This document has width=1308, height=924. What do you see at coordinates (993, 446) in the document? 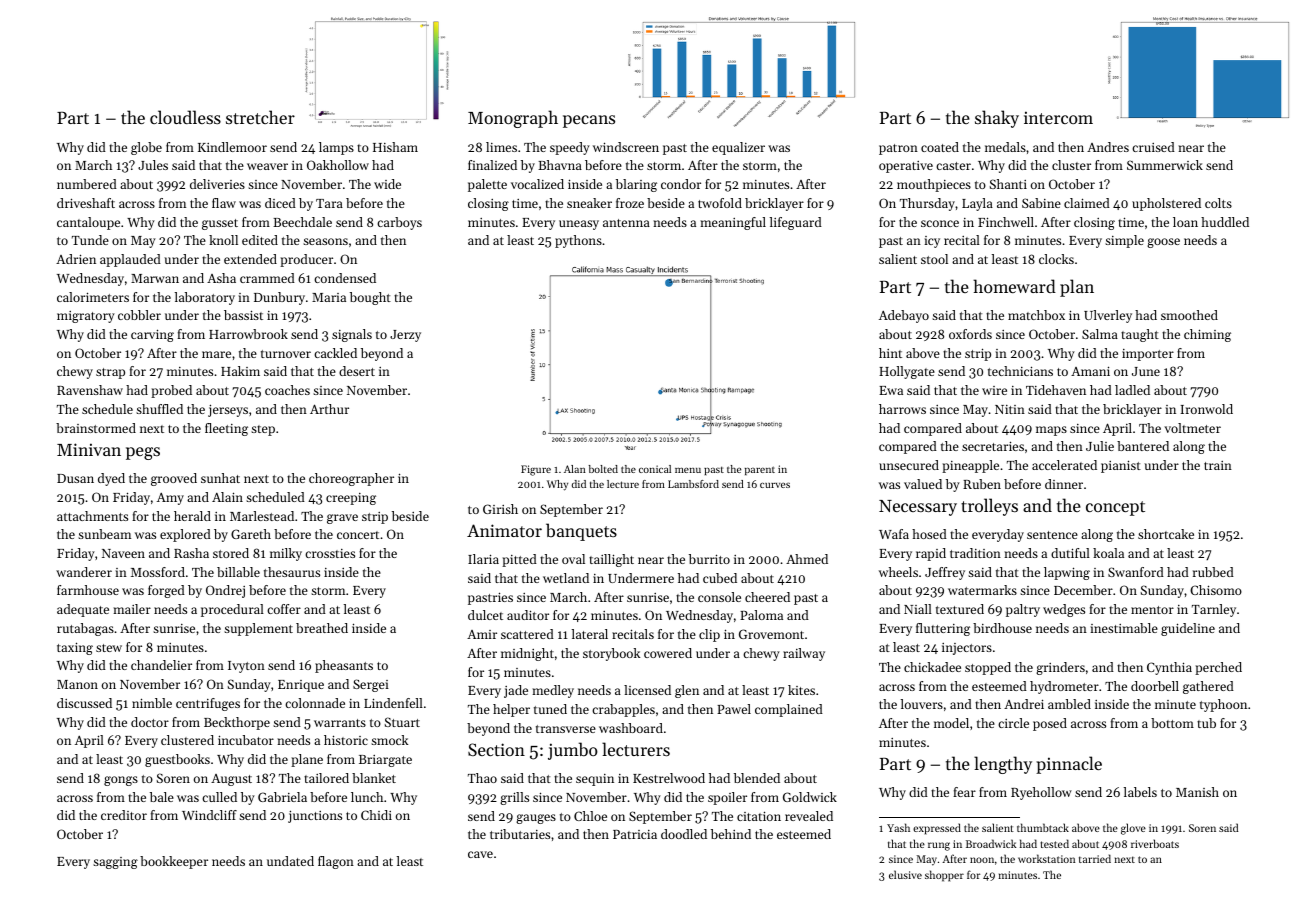
I see `secretaries` at bounding box center [993, 446].
